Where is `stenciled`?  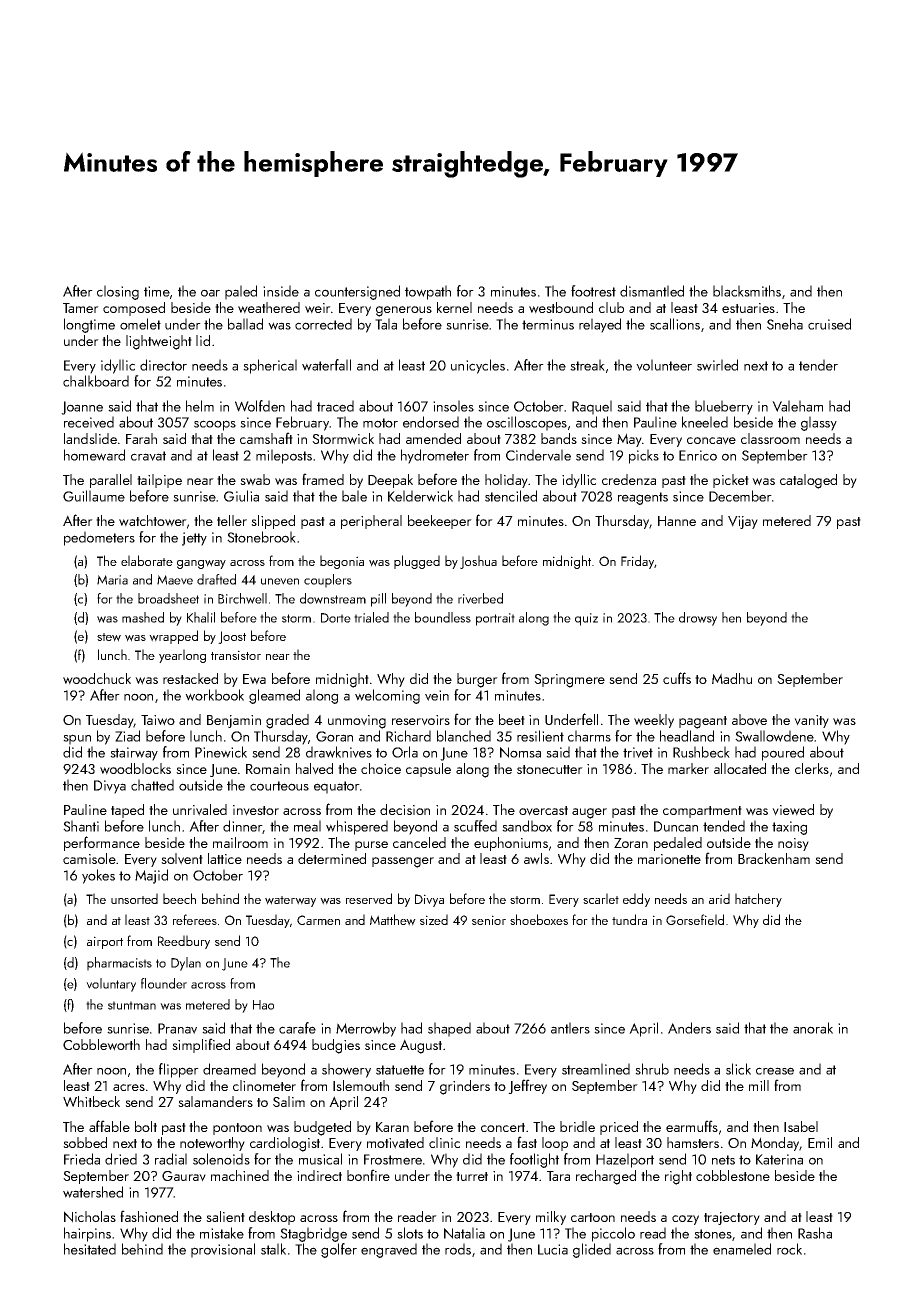 stenciled is located at coordinates (511, 496).
